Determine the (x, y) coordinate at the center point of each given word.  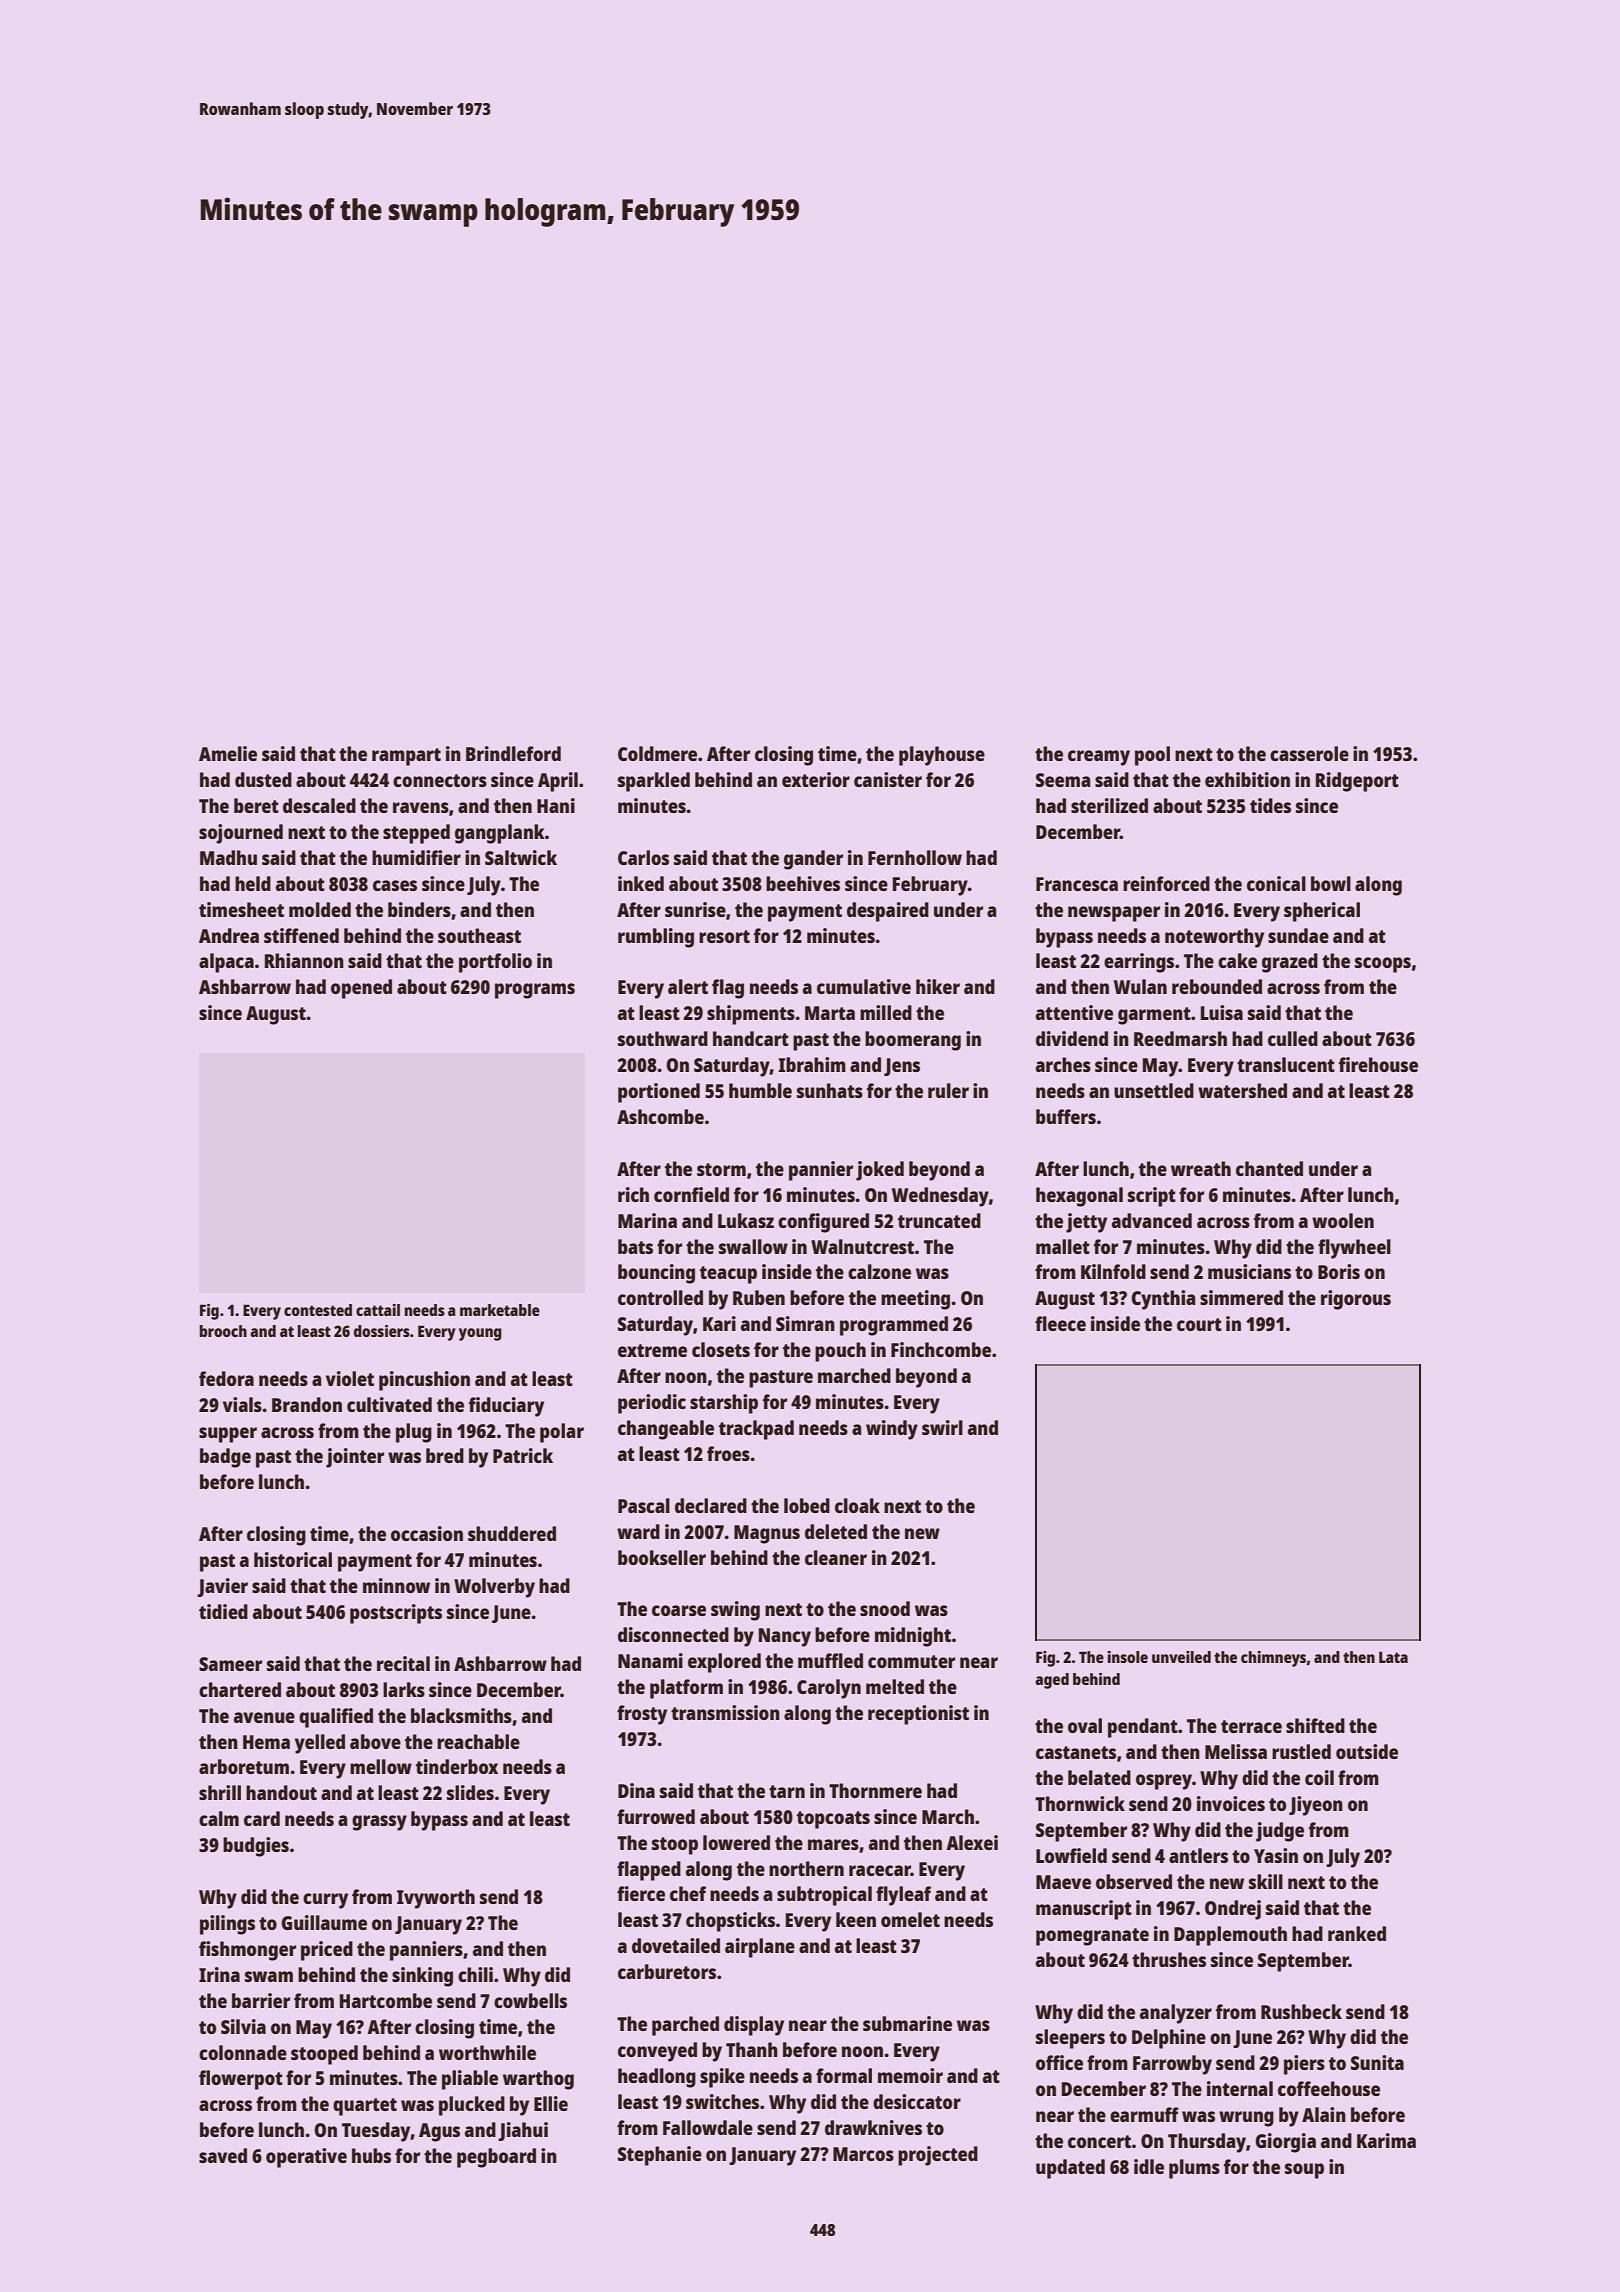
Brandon (307, 1404)
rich (633, 1194)
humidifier (416, 857)
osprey (1164, 1782)
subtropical (824, 1896)
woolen (1343, 1220)
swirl (942, 1427)
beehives (803, 883)
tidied (223, 1611)
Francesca (1077, 884)
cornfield (691, 1194)
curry (325, 1901)
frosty (642, 1715)
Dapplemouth (1230, 1936)
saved (223, 2155)
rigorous (1356, 1300)
